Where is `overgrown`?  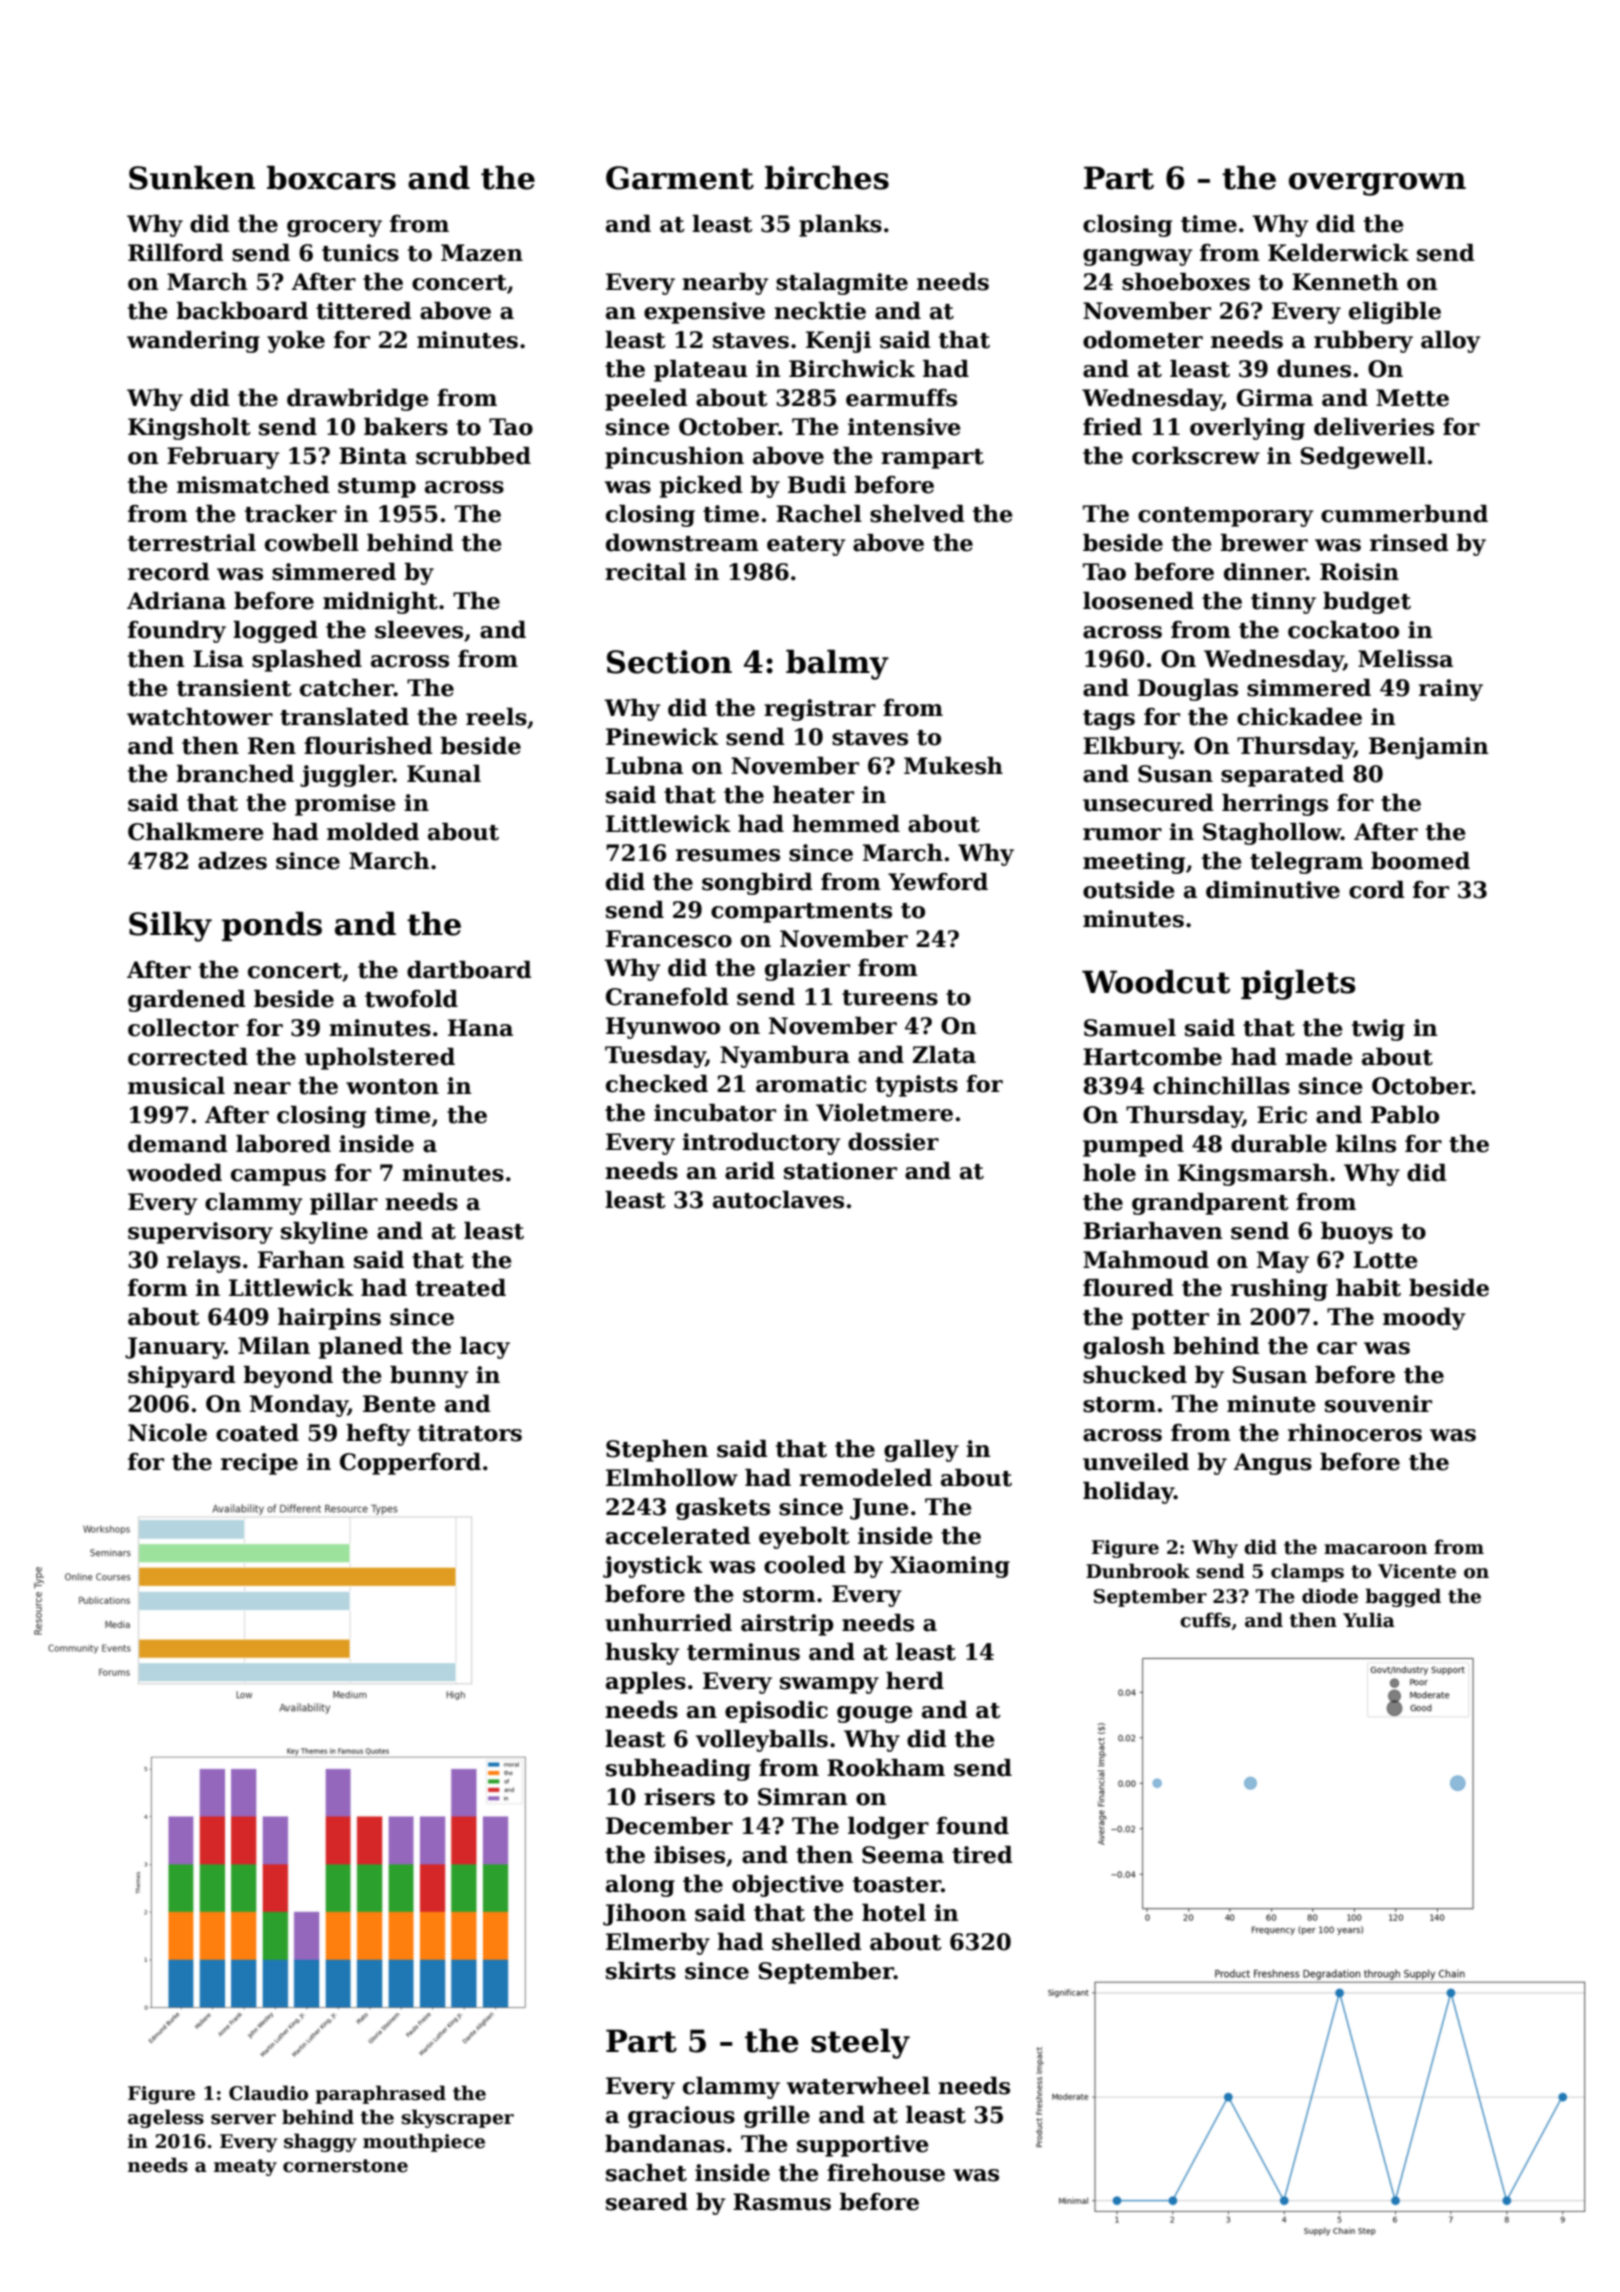 overgrown is located at coordinates (1377, 184).
